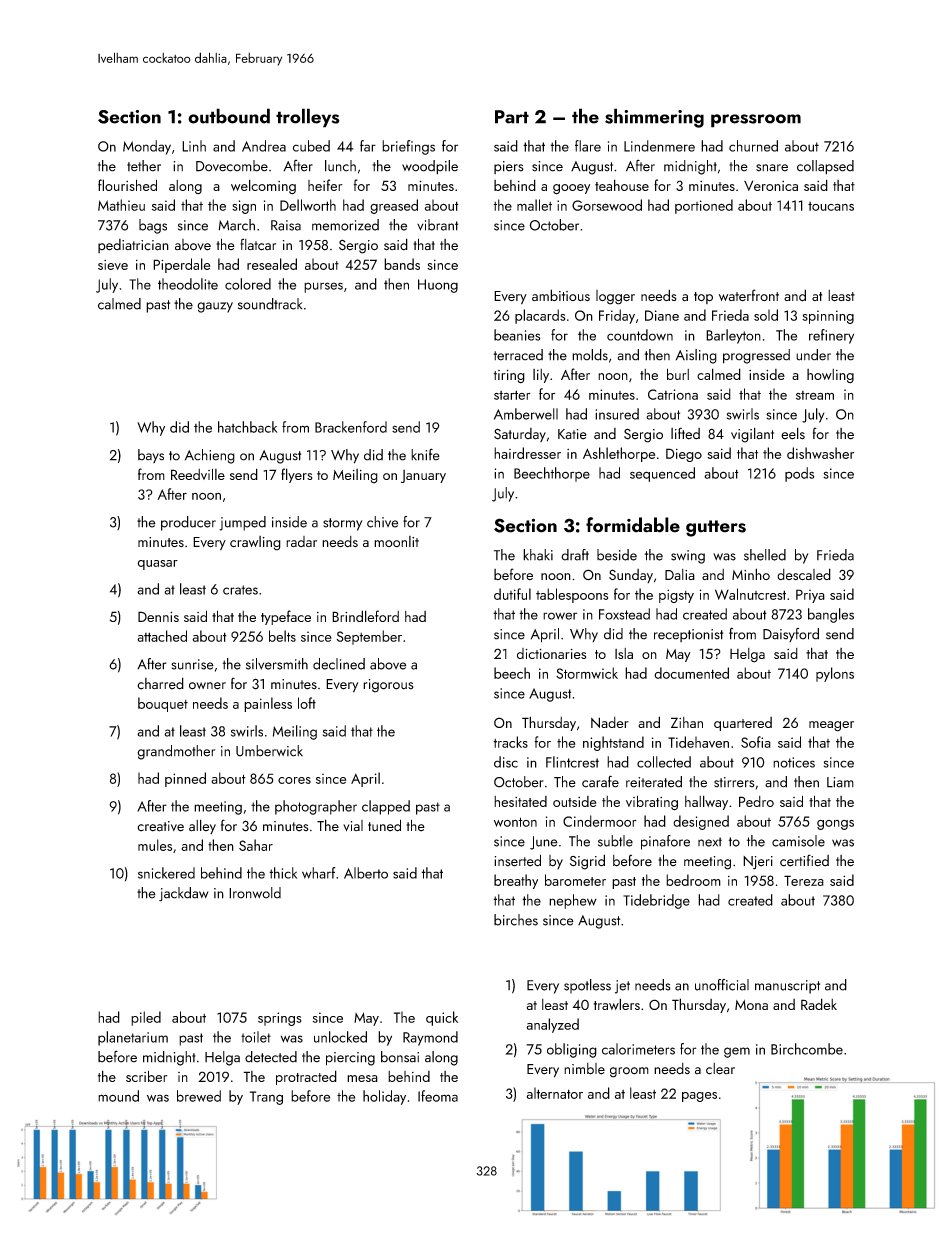 The width and height of the document is (952, 1233). Describe the element at coordinates (804, 574) in the document. I see `descaled` at that location.
